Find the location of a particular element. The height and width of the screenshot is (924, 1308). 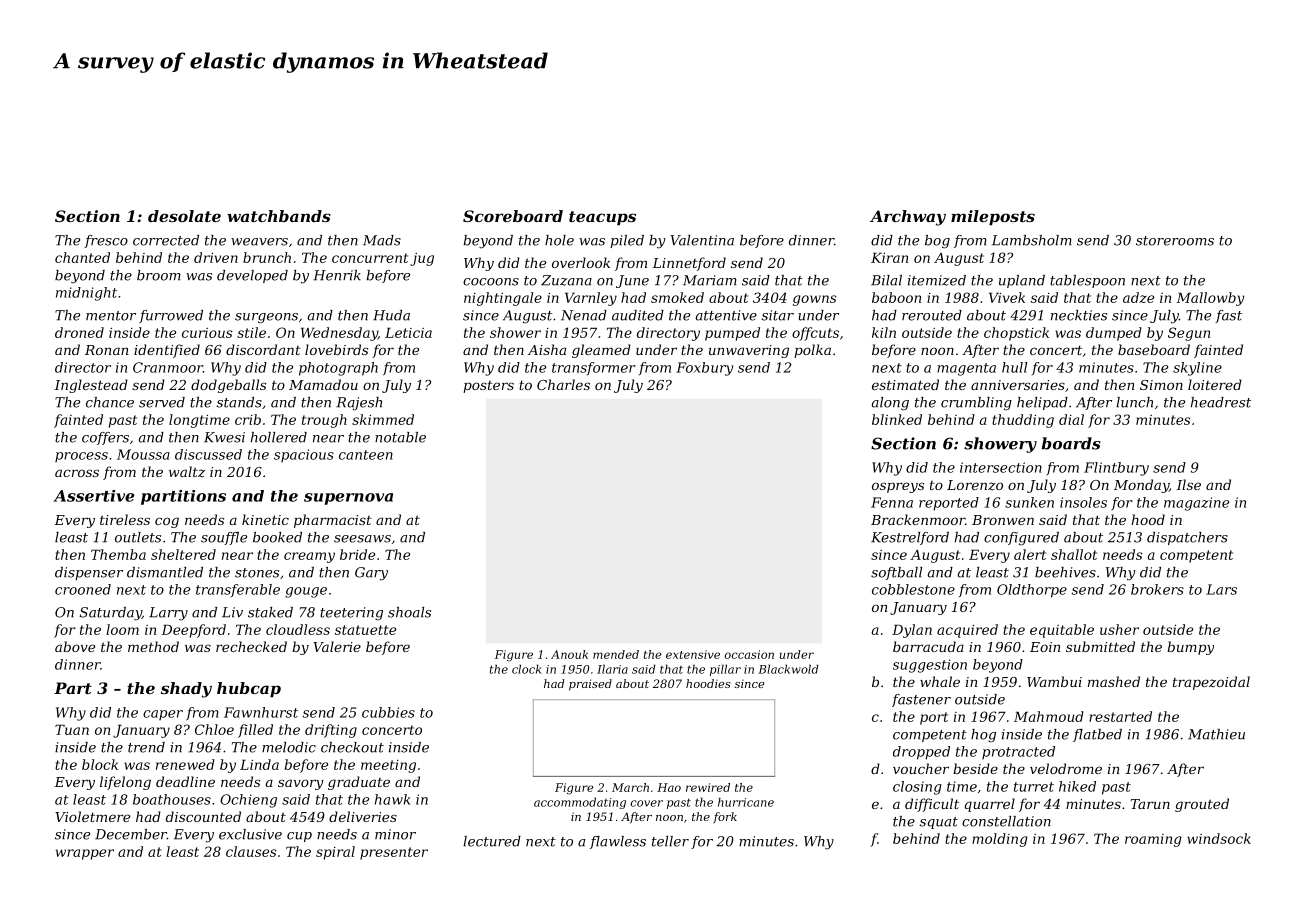

flawless is located at coordinates (618, 842).
